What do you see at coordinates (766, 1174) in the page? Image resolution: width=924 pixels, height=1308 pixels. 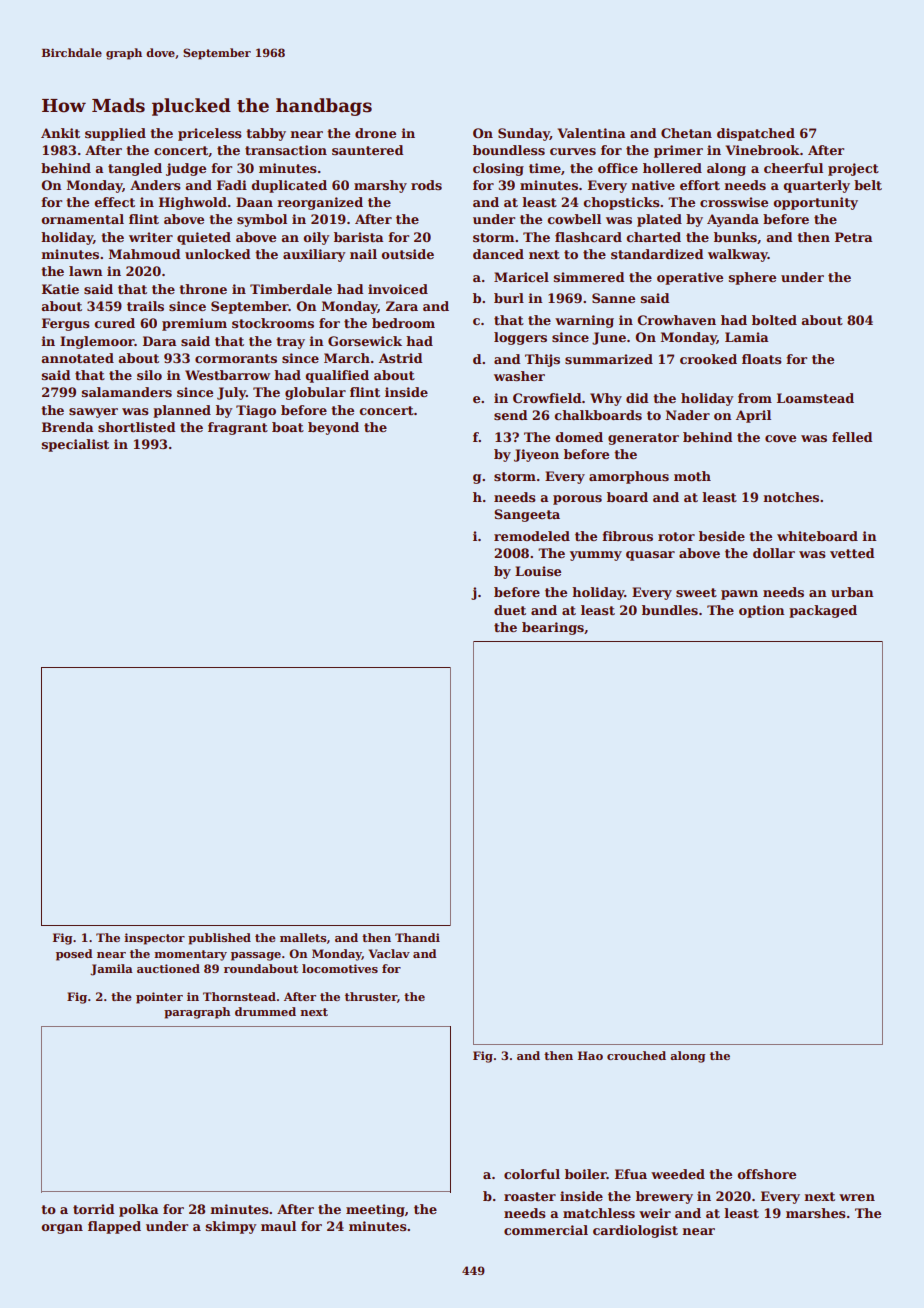 I see `offshore` at bounding box center [766, 1174].
